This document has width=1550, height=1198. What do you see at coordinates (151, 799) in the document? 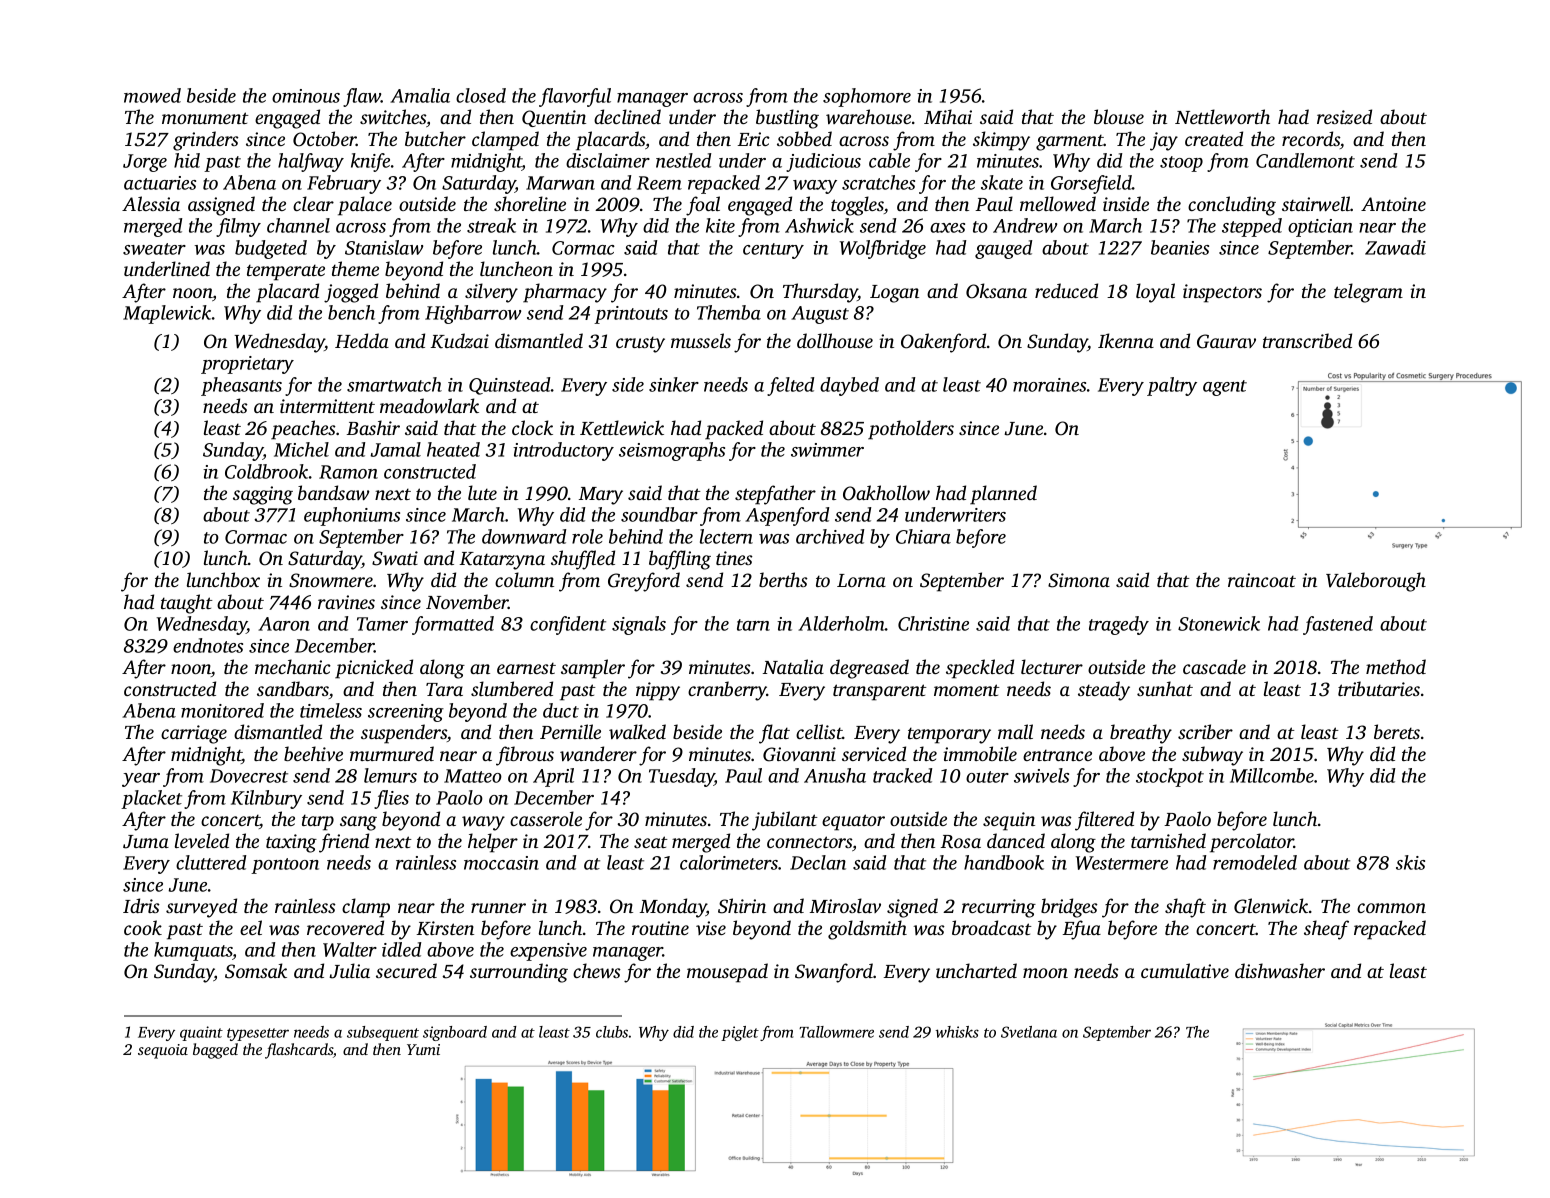
I see `placket` at bounding box center [151, 799].
